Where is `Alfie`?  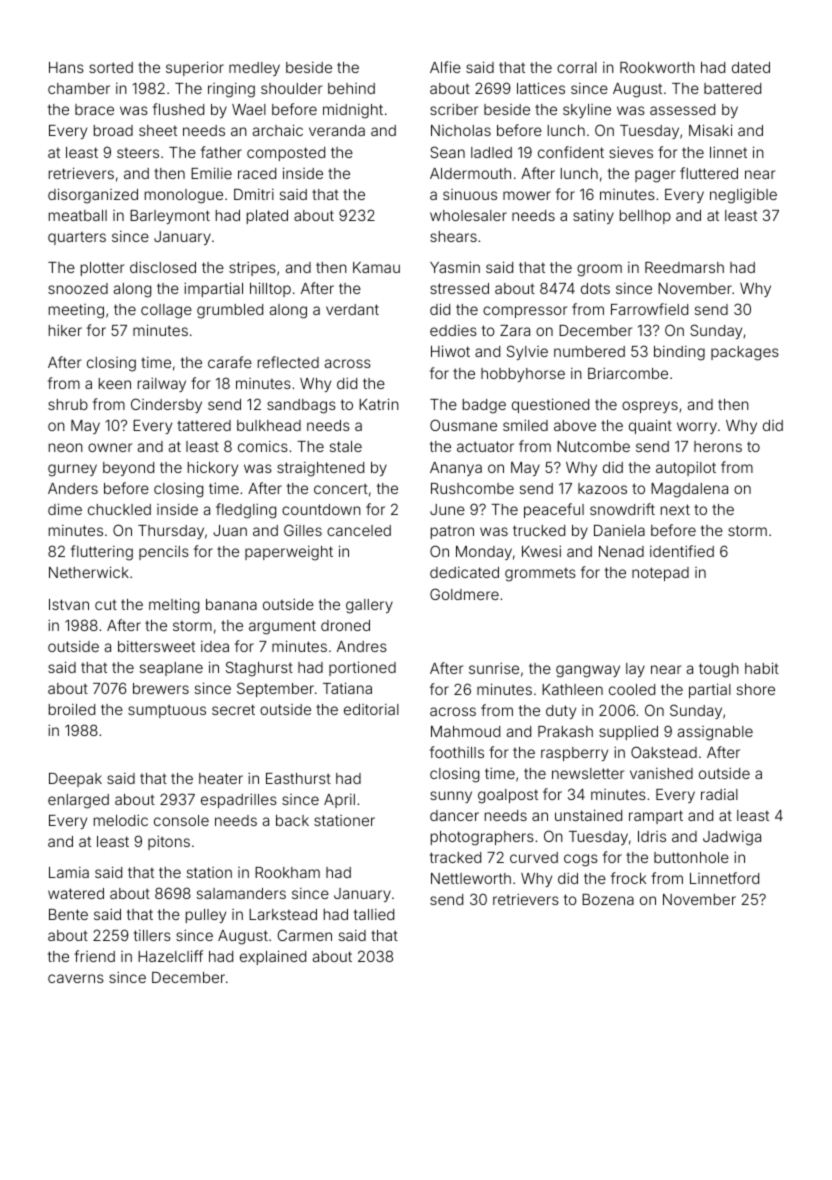 Alfie is located at coordinates (445, 67).
